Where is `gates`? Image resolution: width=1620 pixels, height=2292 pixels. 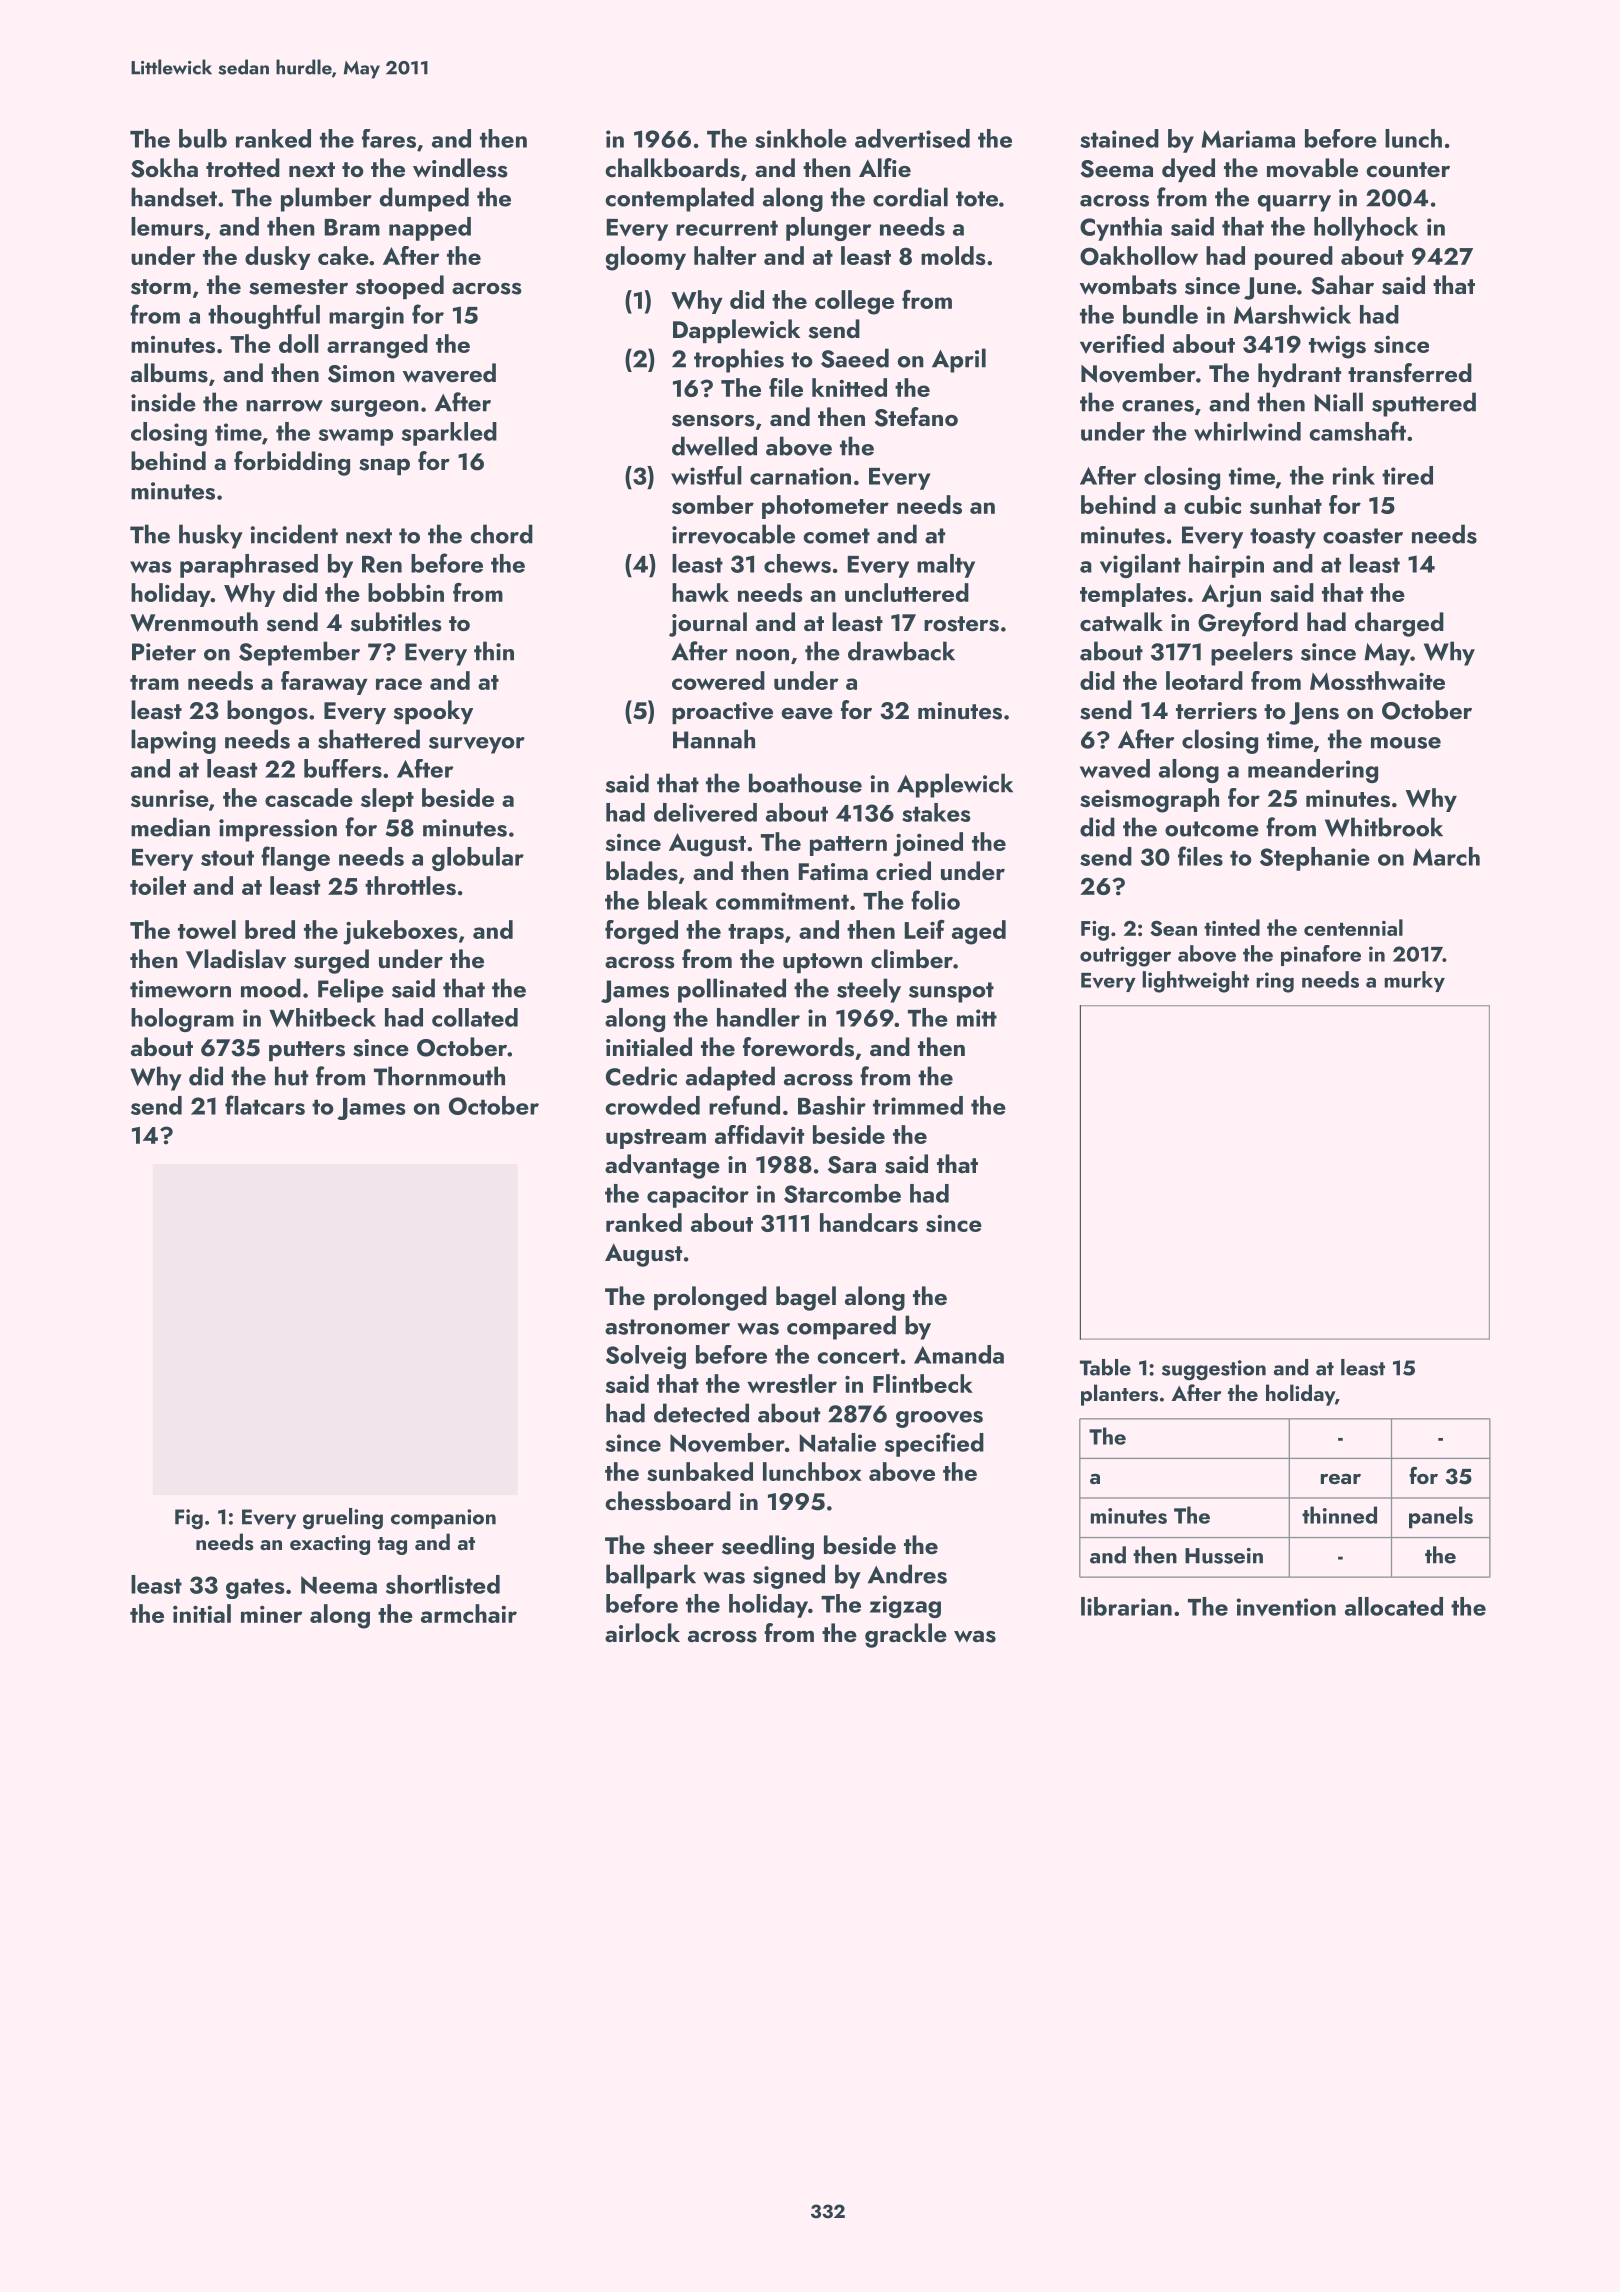
gates is located at coordinates (255, 1588).
